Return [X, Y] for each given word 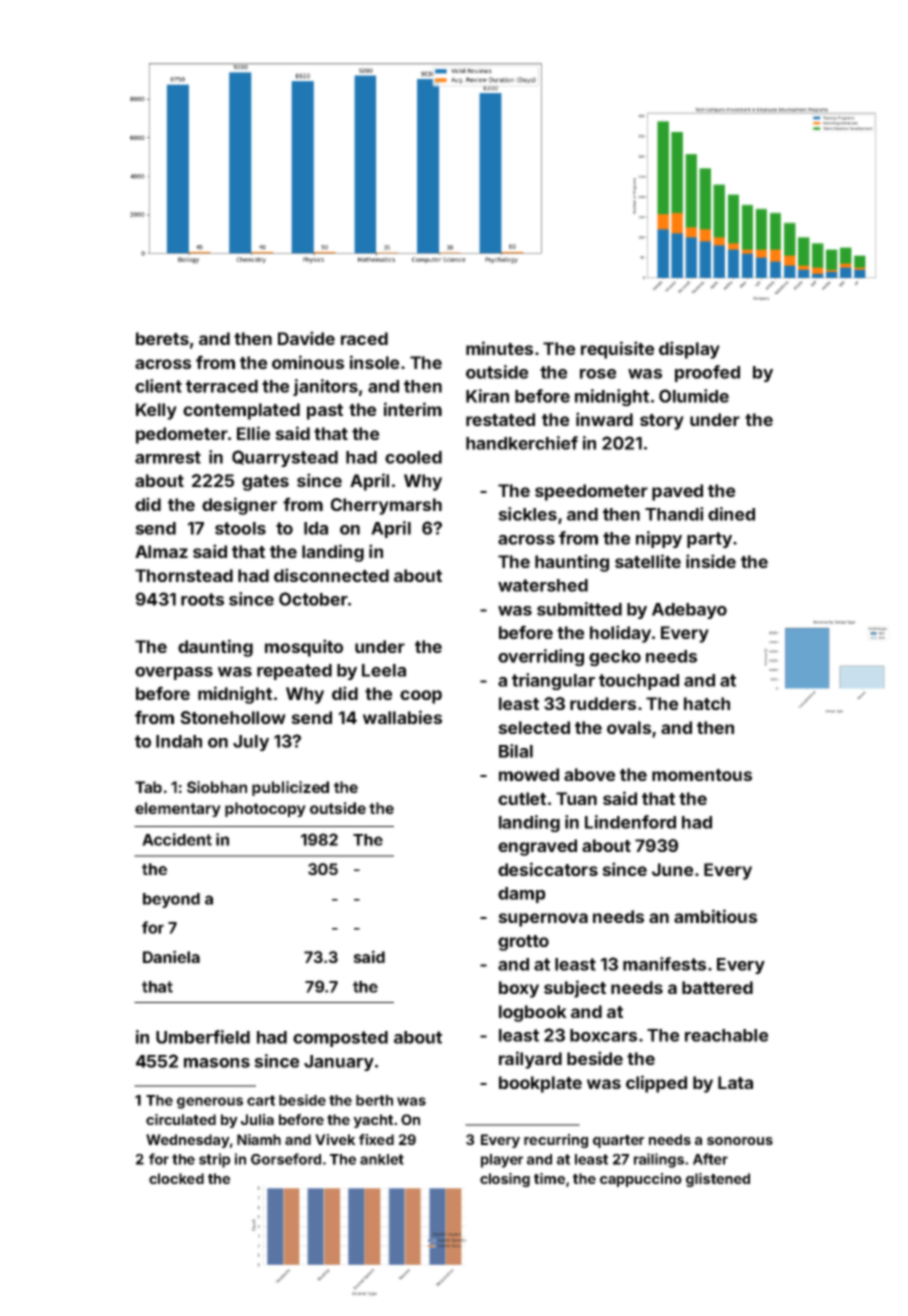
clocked [176, 1178]
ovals [629, 727]
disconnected [331, 575]
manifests [664, 964]
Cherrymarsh [386, 506]
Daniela [171, 956]
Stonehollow [233, 717]
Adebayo [689, 611]
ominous [308, 362]
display [689, 350]
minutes [499, 348]
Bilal [516, 751]
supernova [543, 920]
